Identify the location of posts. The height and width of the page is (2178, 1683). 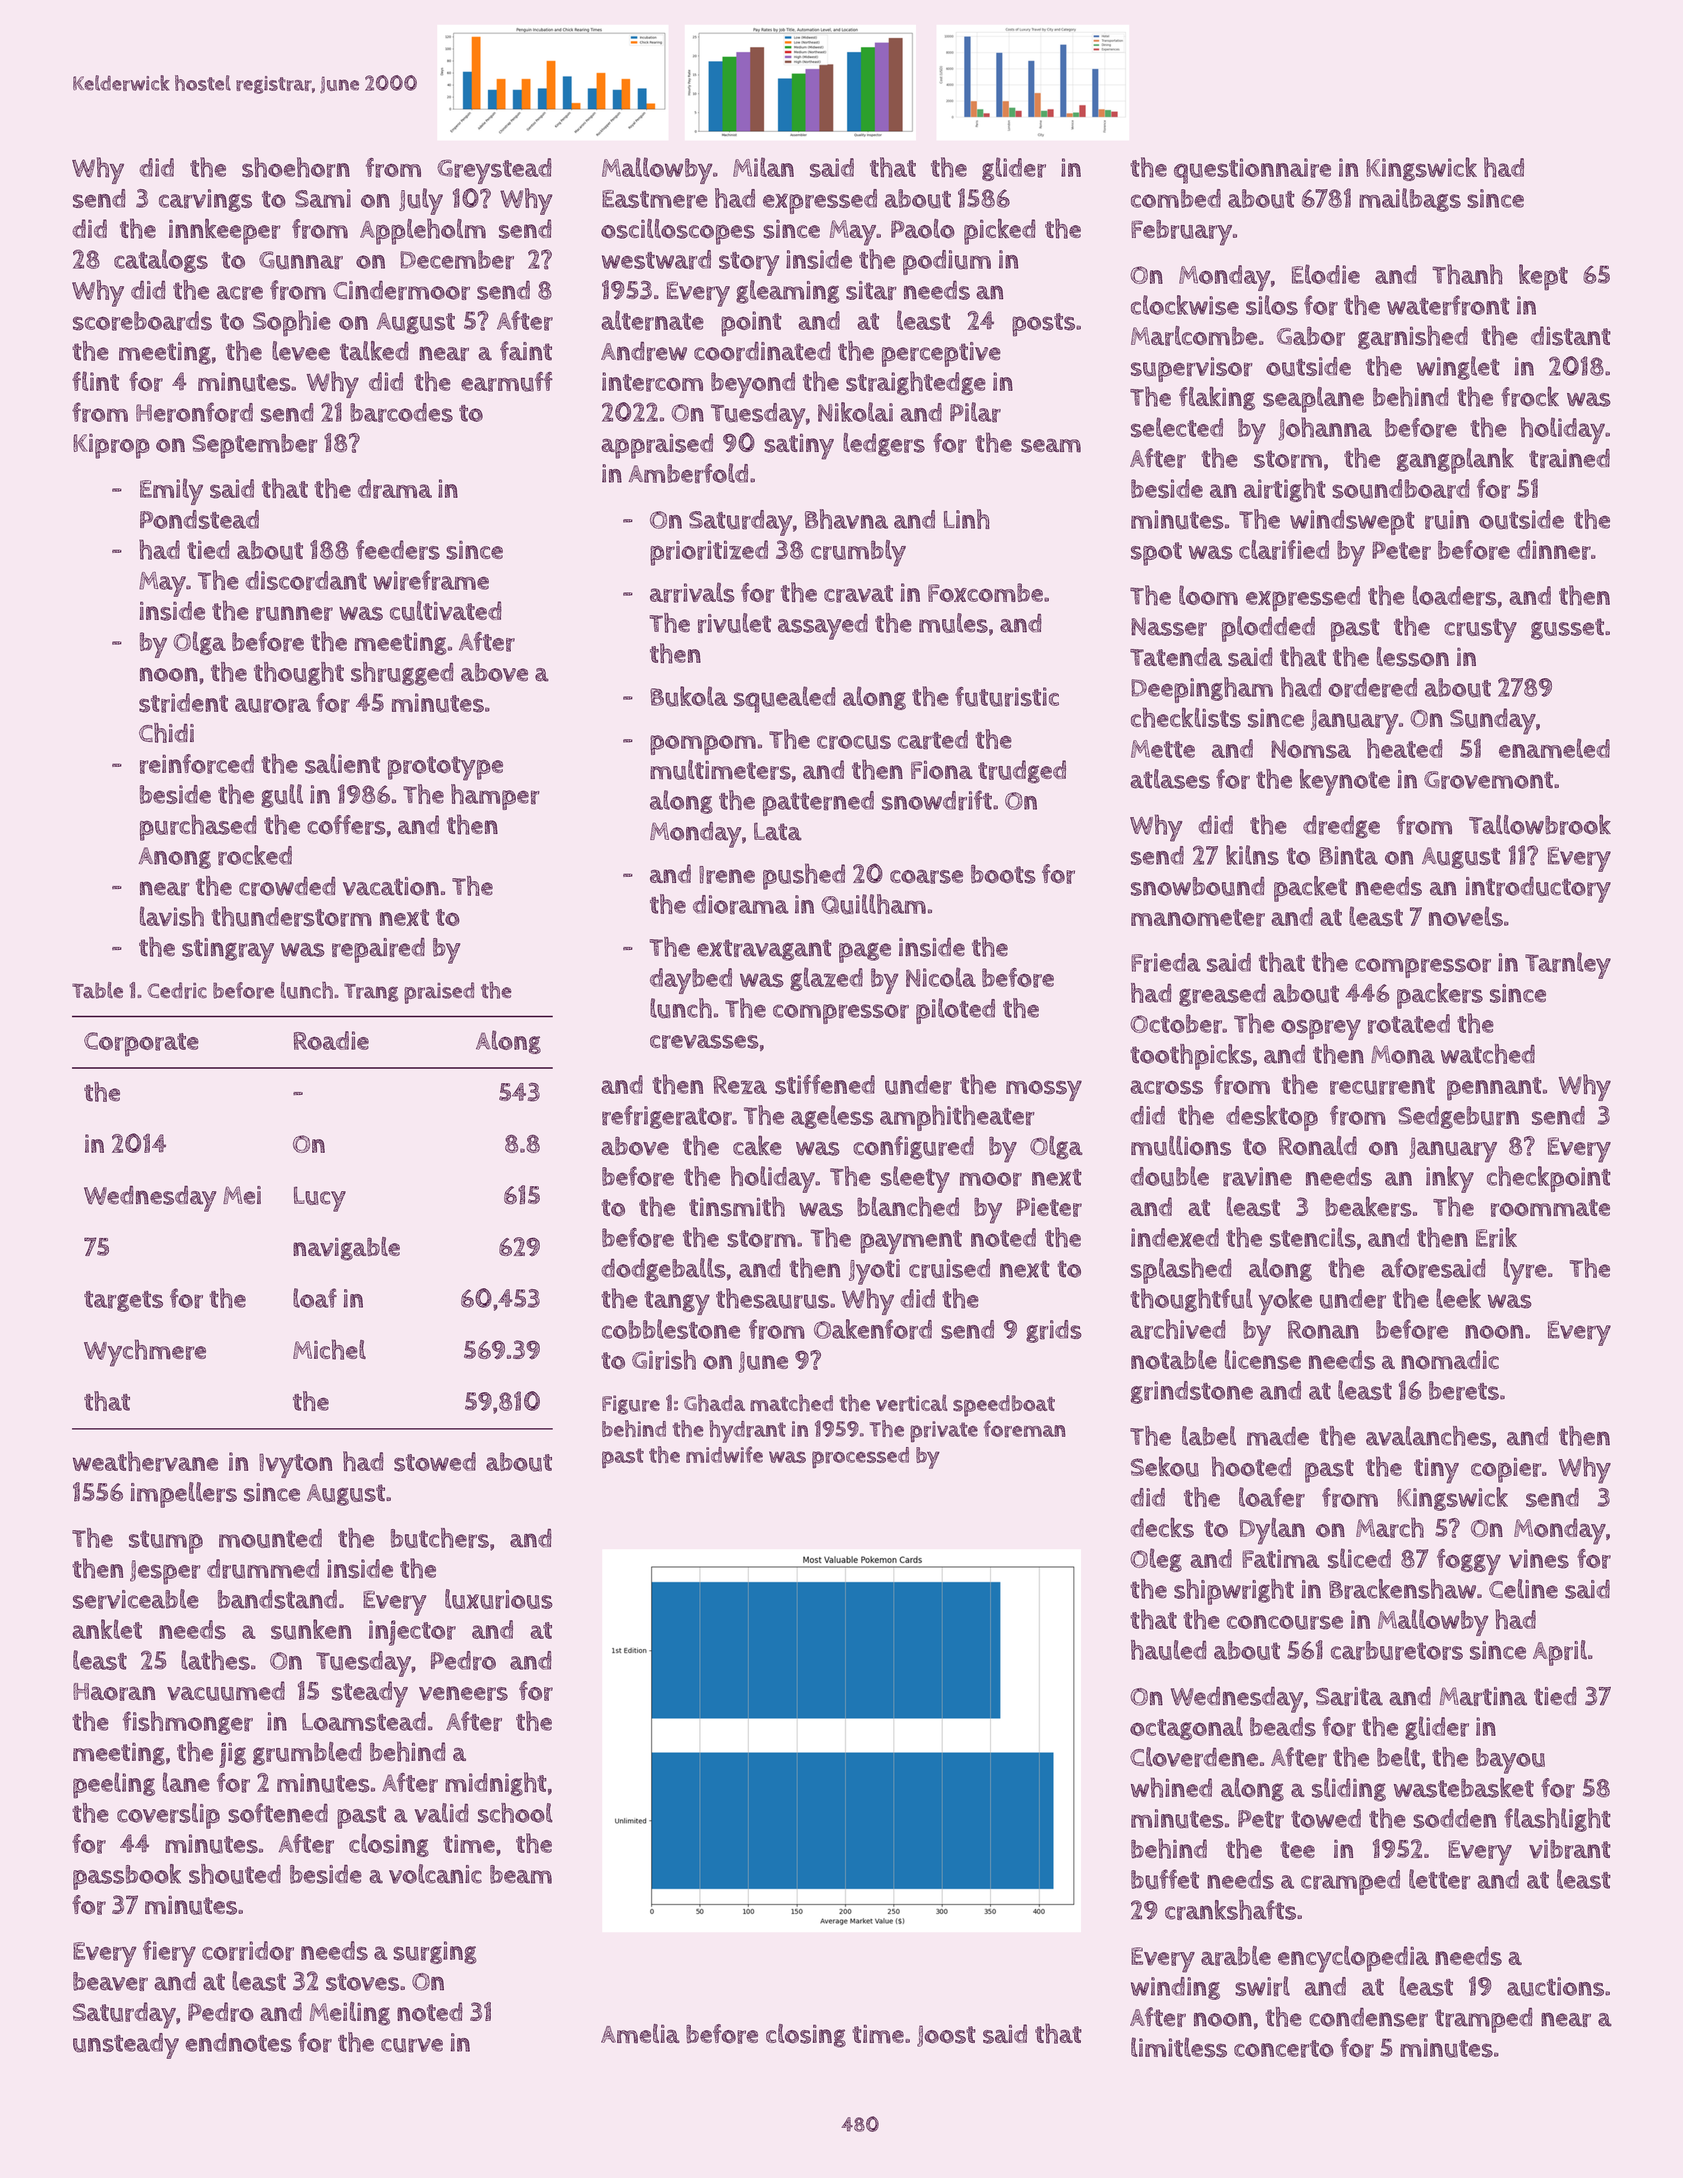
(1043, 325).
